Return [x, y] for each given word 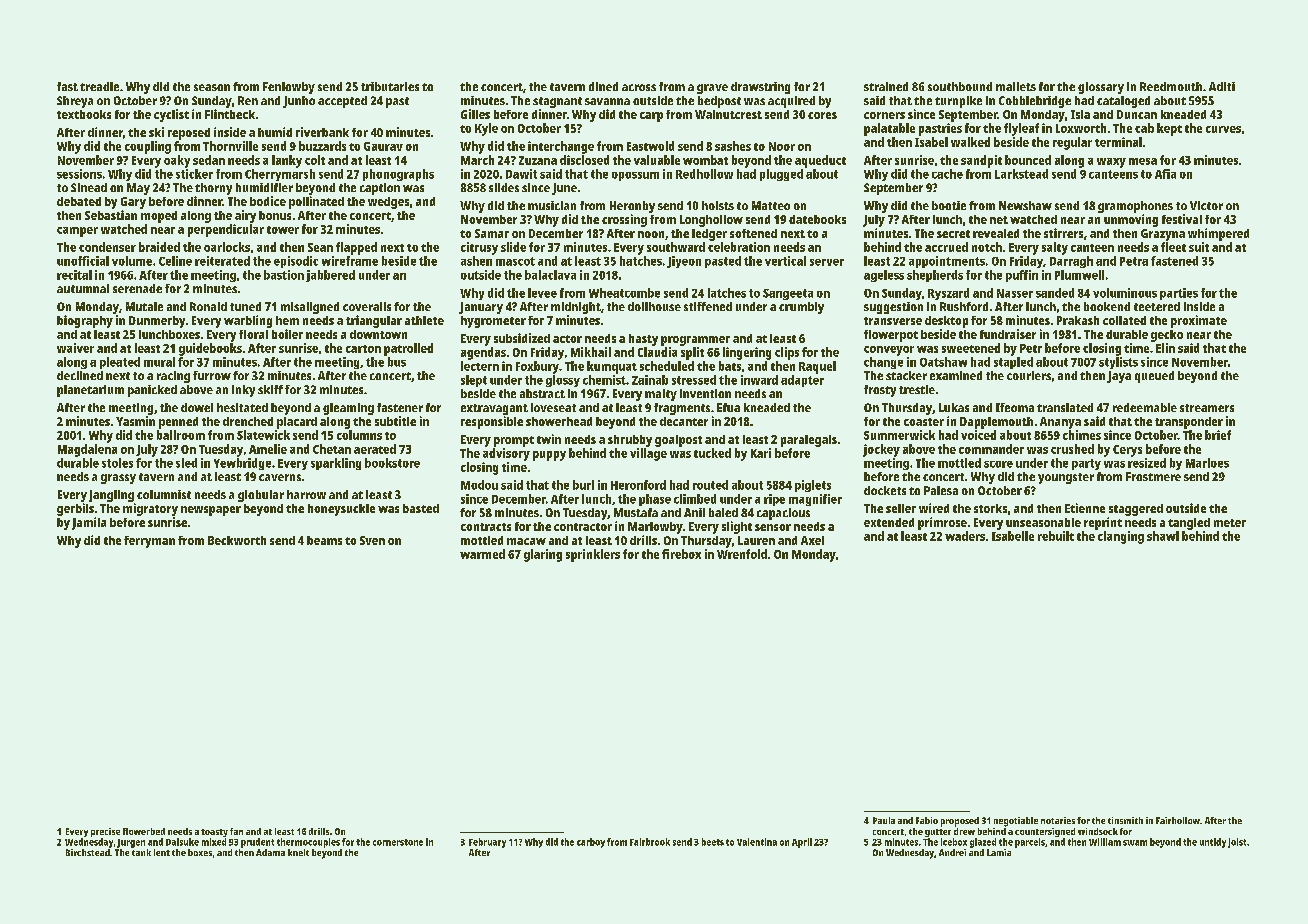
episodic [296, 262]
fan [236, 831]
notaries [1058, 820]
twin [549, 439]
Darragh [1071, 262]
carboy [591, 843]
